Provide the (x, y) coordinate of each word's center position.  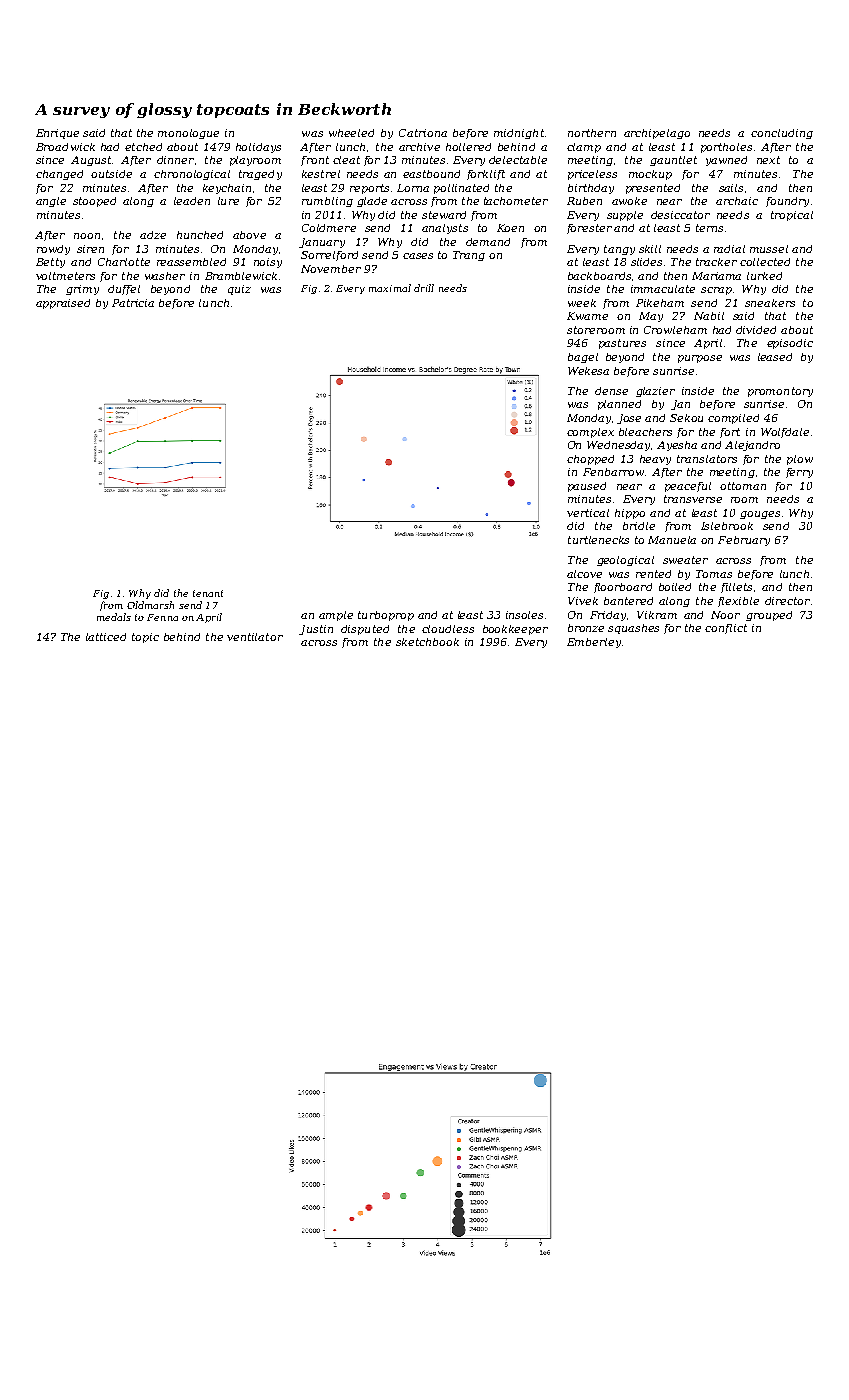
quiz (239, 290)
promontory (780, 392)
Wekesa (588, 371)
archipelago (657, 134)
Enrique (57, 134)
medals (114, 617)
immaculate (663, 289)
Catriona (423, 133)
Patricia (133, 303)
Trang (469, 256)
